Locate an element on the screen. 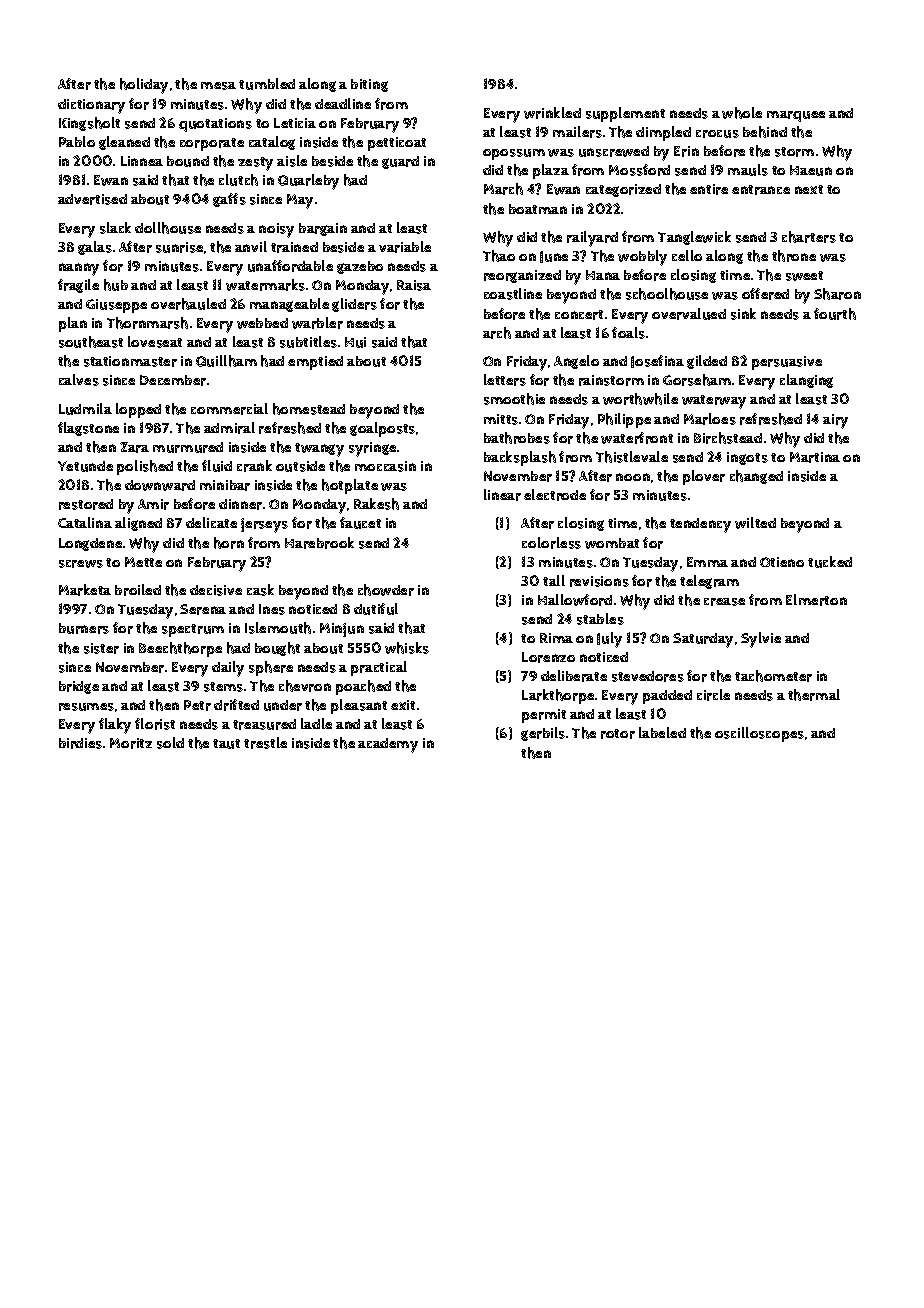 This screenshot has width=924, height=1308. stationmaster is located at coordinates (130, 361).
